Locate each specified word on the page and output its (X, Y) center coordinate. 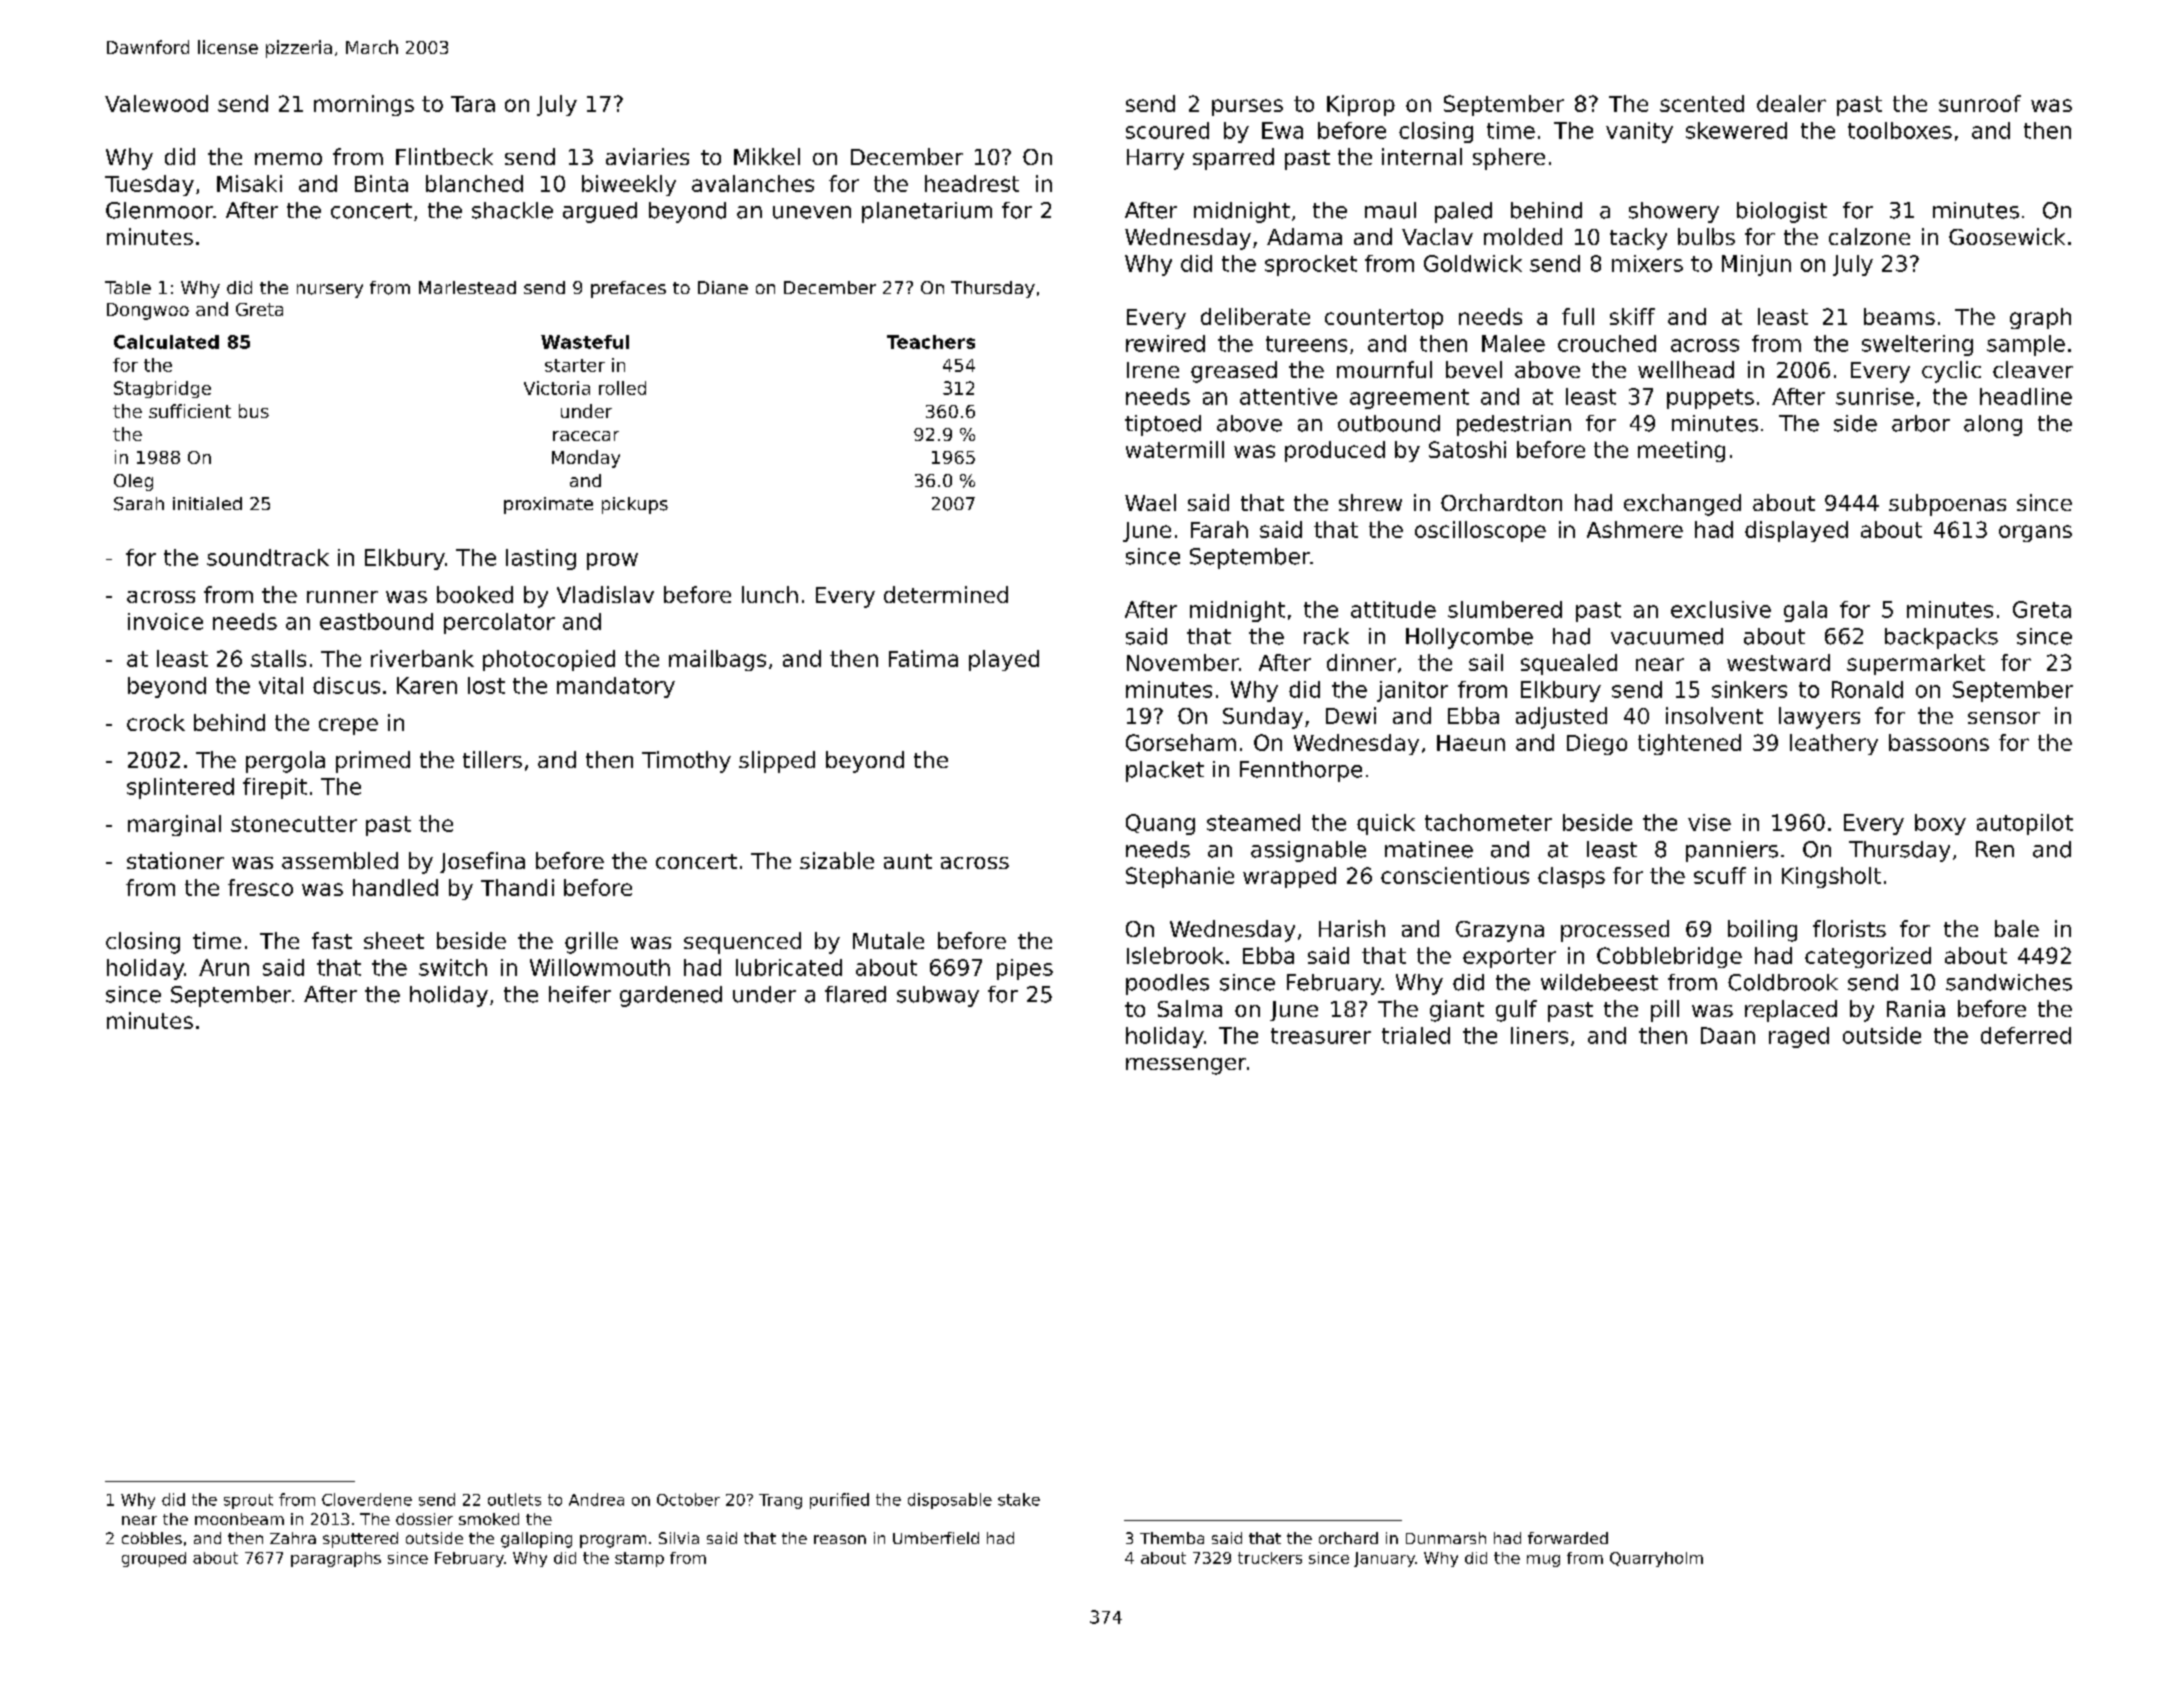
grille (591, 943)
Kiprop (1361, 105)
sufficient (190, 411)
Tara (473, 104)
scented (1702, 103)
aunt (908, 861)
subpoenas (1947, 505)
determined (946, 594)
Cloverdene (367, 1499)
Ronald (1867, 689)
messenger (1186, 1066)
